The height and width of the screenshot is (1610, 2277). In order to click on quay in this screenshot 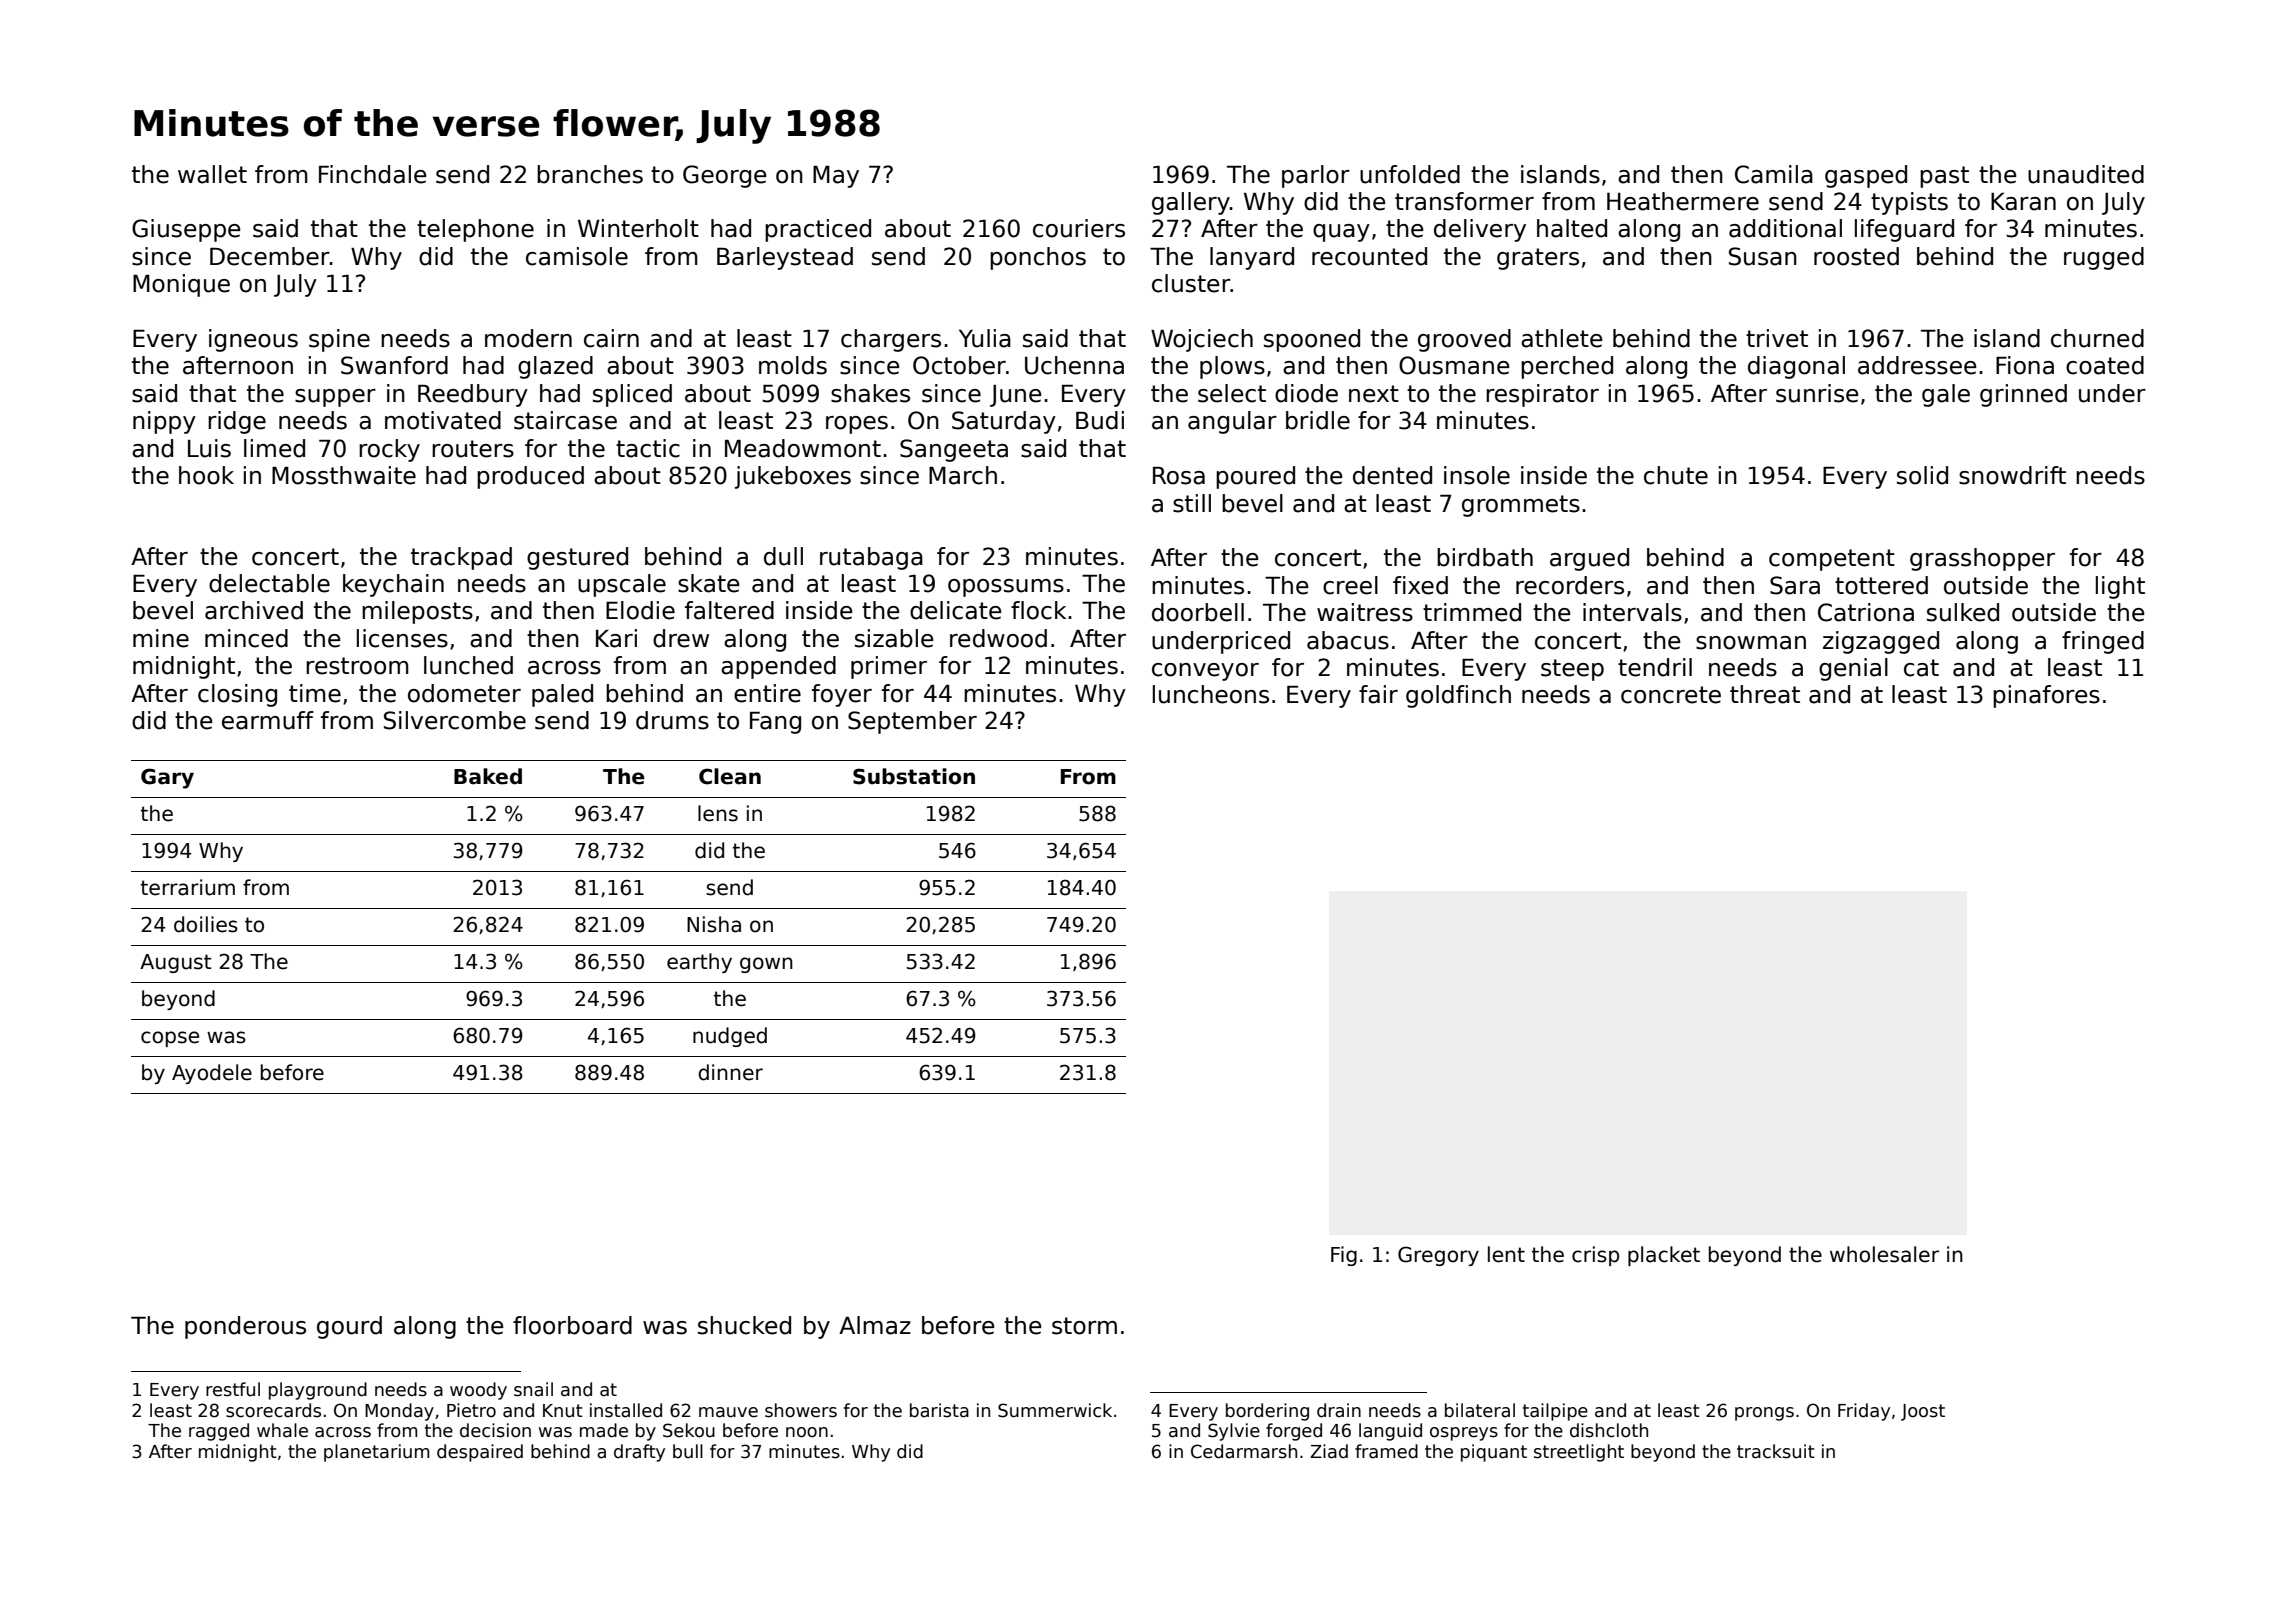, I will do `click(1341, 233)`.
